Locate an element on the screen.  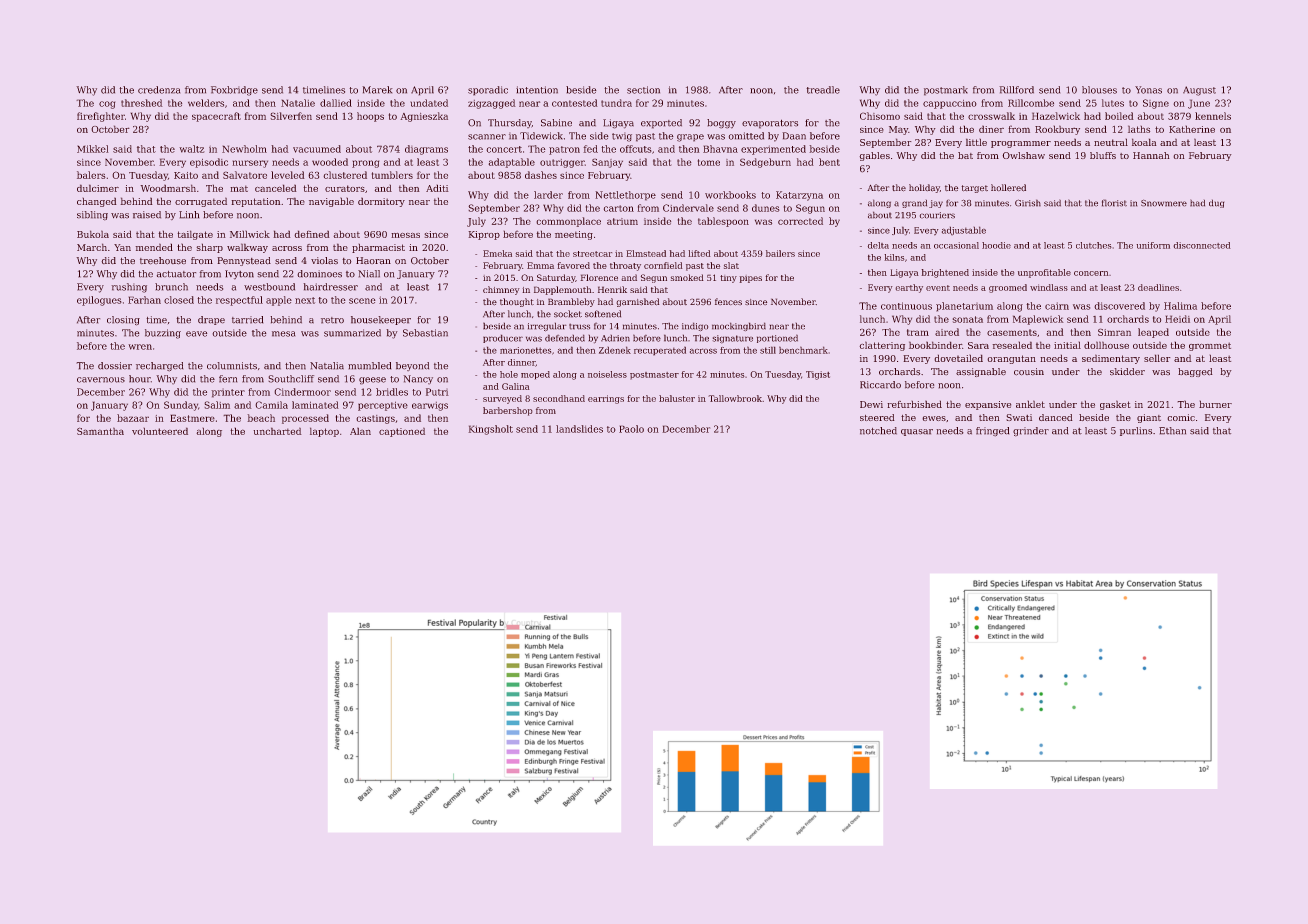
anklet is located at coordinates (1030, 404).
